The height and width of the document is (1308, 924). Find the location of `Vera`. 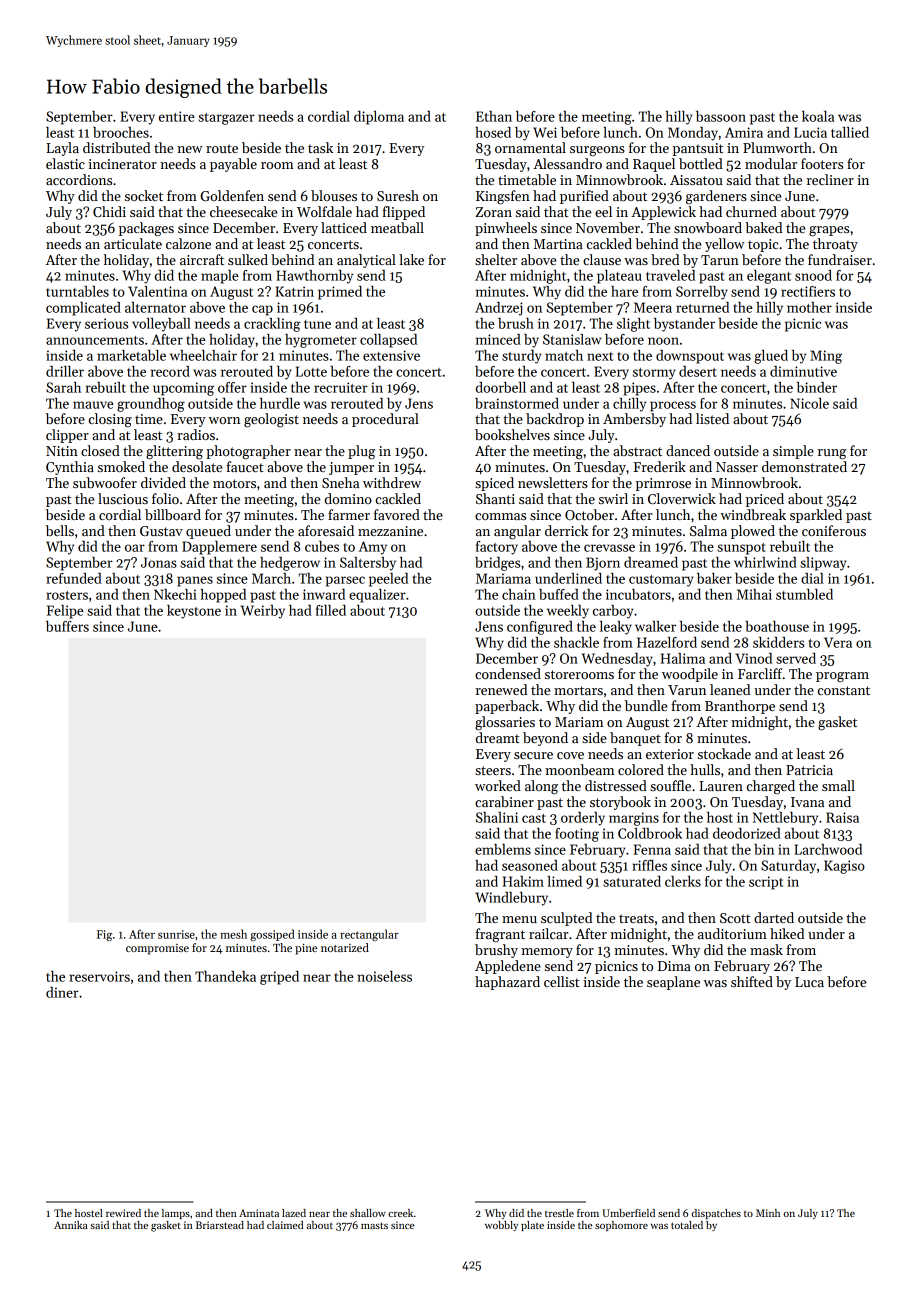

Vera is located at coordinates (838, 642).
